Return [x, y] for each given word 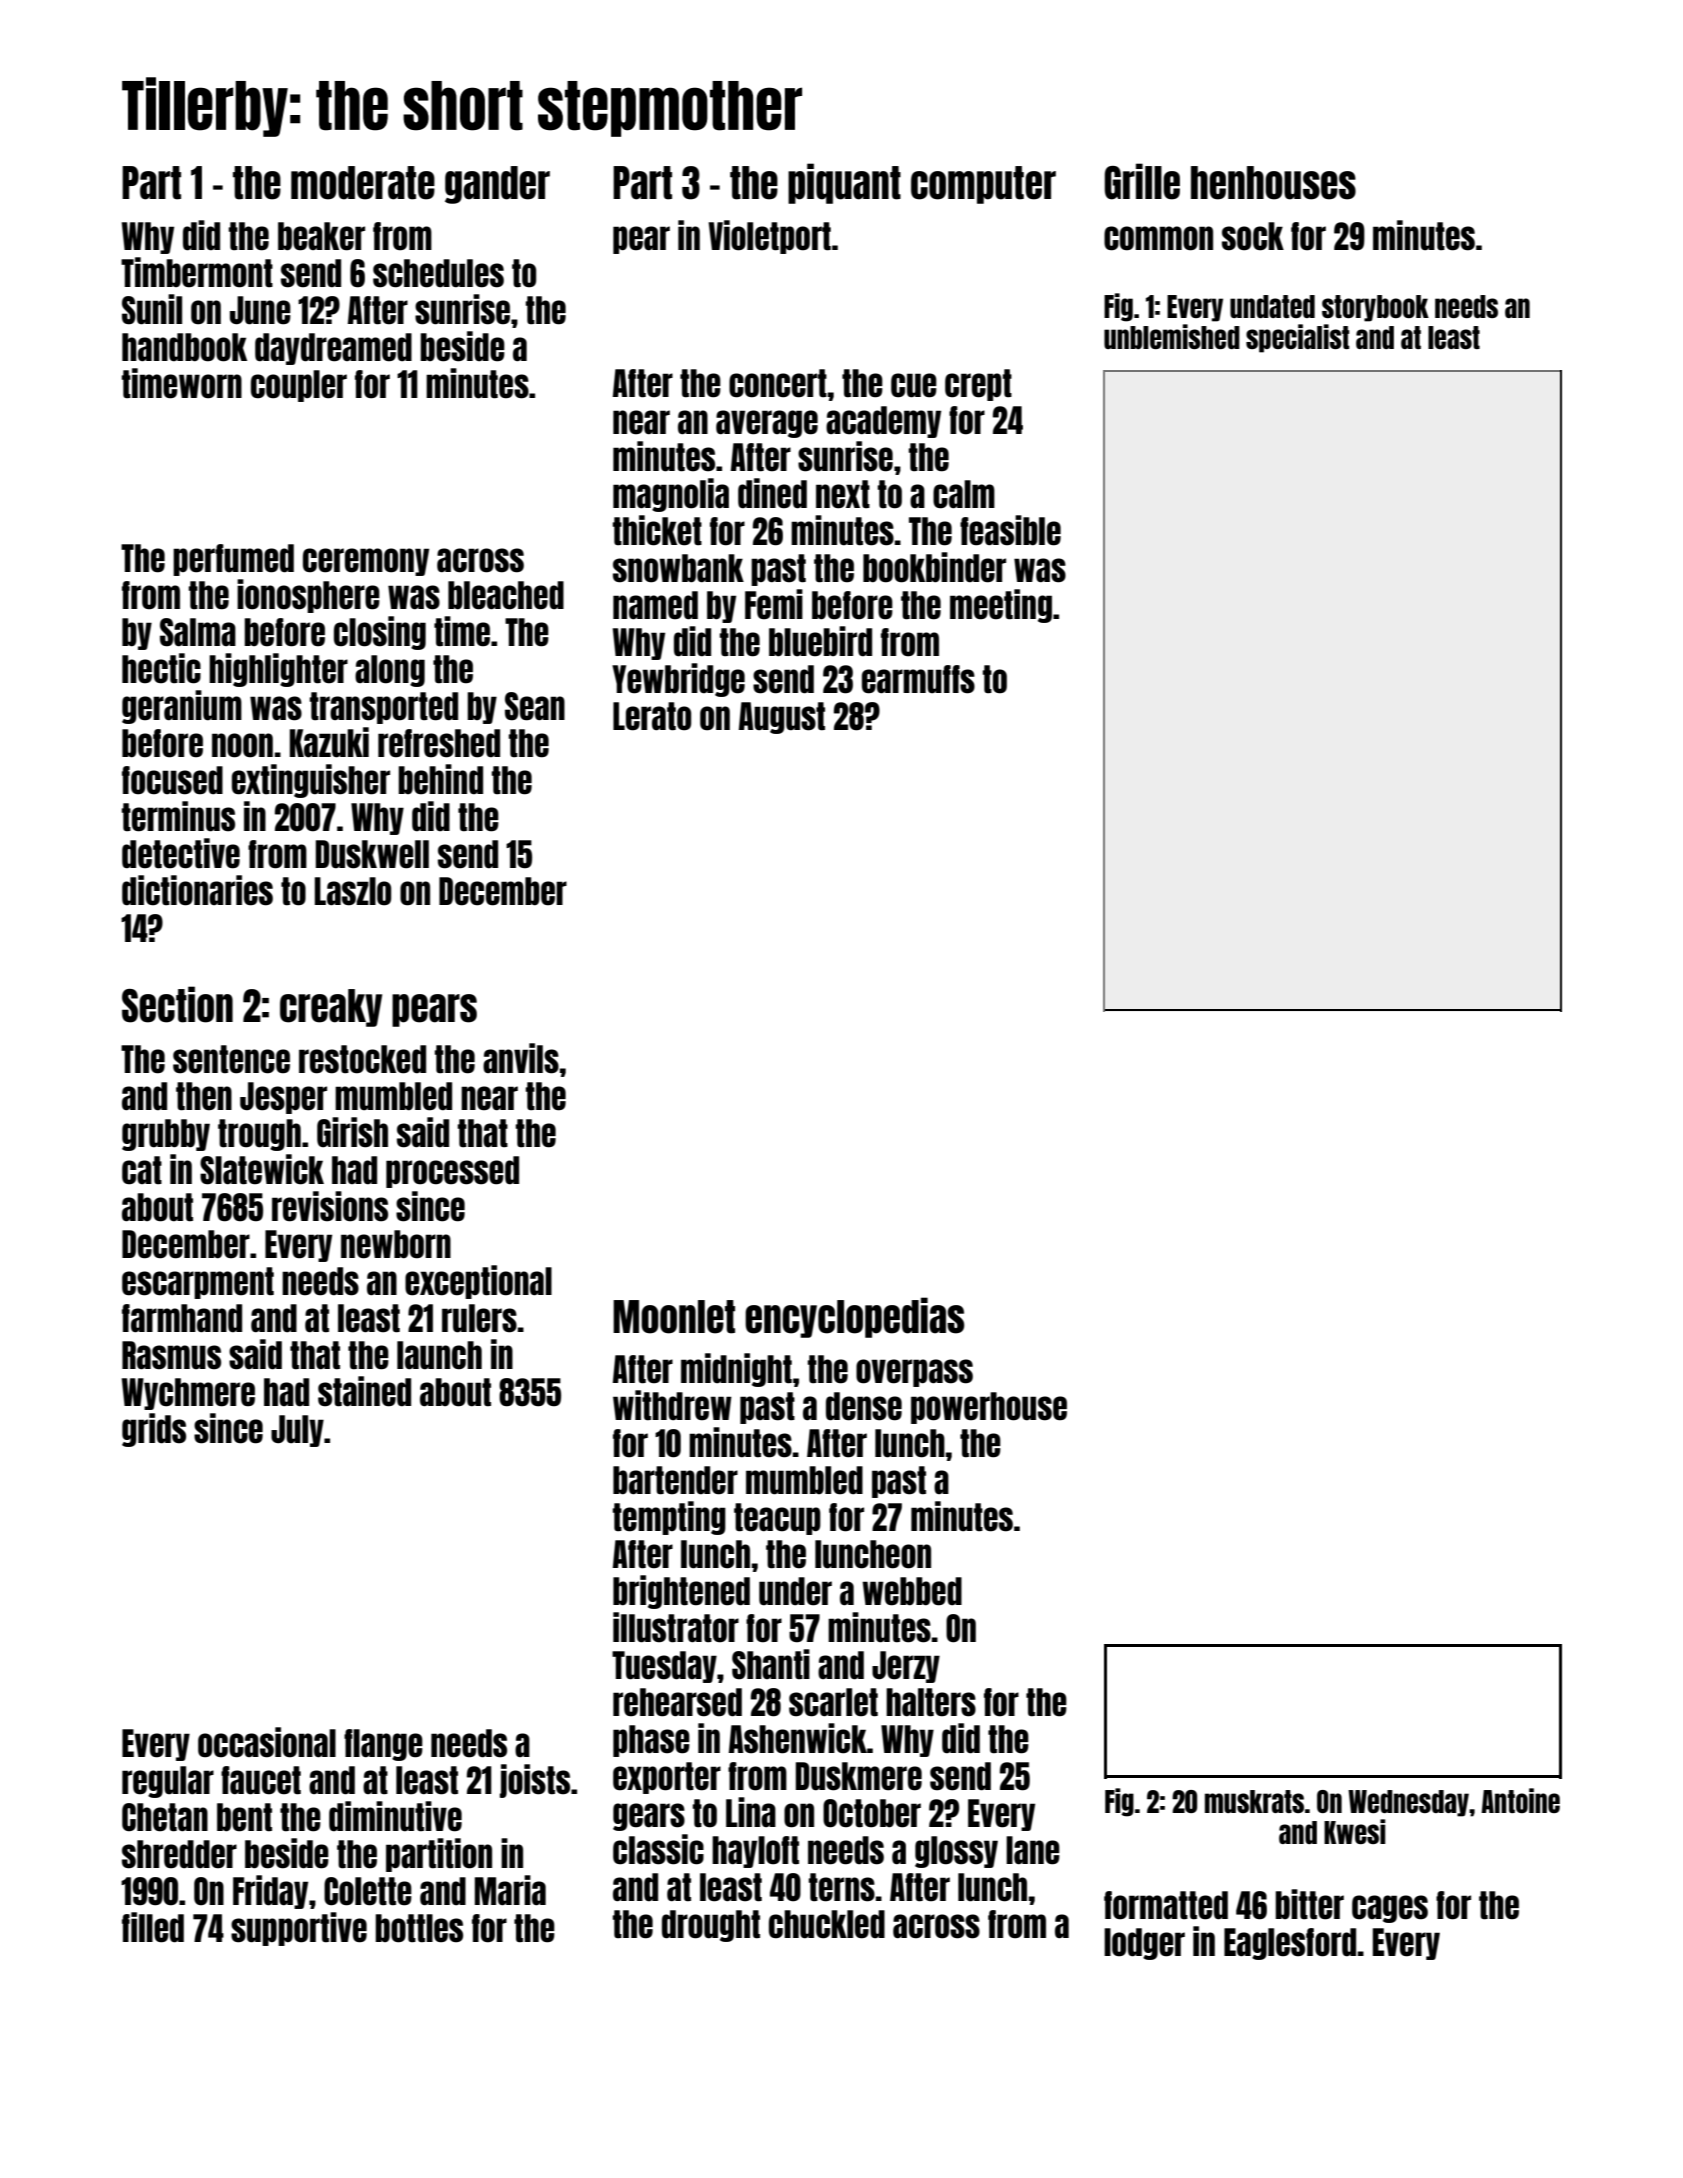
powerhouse [989, 1408]
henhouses [1273, 183]
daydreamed [333, 349]
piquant [844, 183]
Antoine [1520, 1800]
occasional [267, 1742]
